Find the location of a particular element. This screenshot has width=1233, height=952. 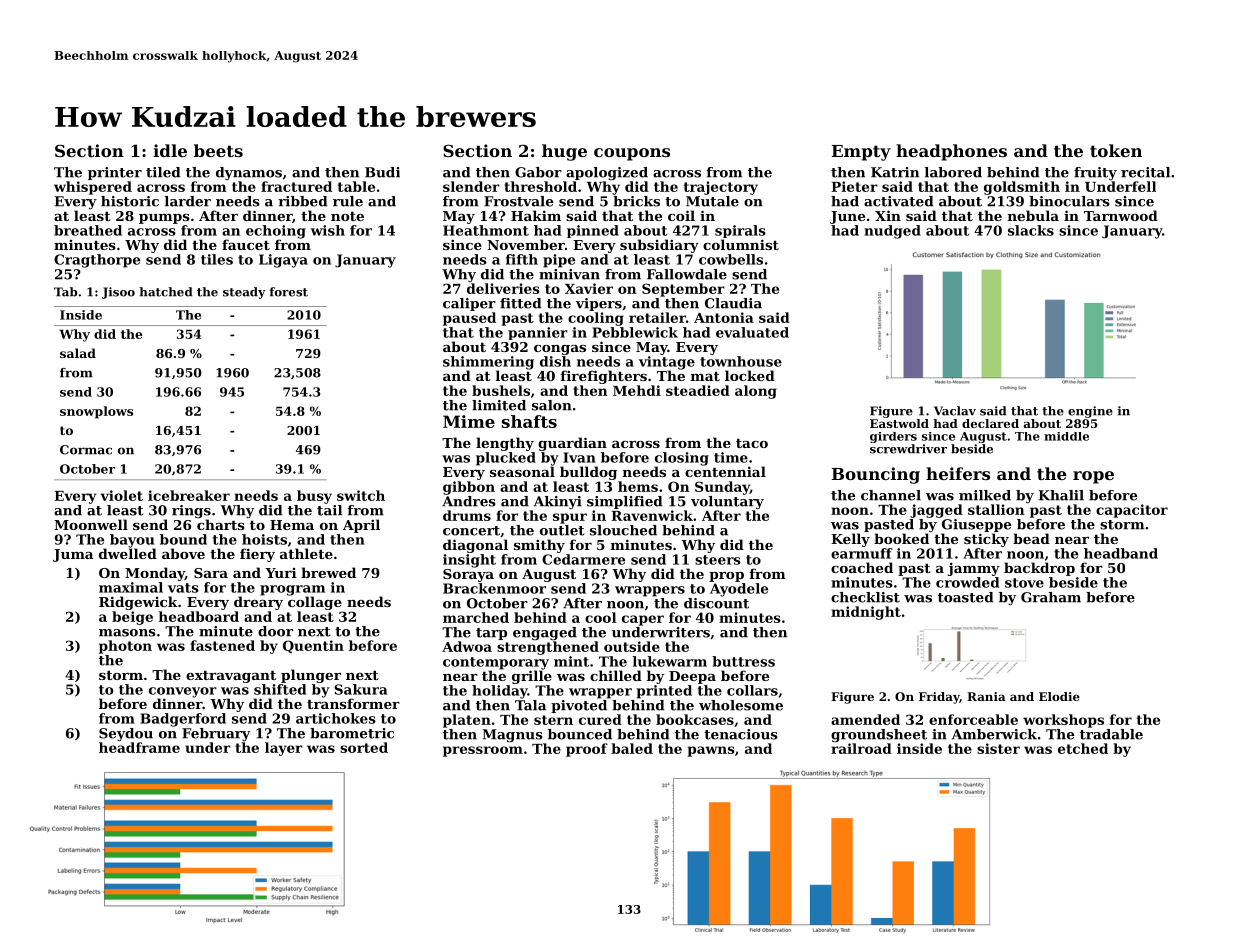

etched is located at coordinates (1083, 748).
